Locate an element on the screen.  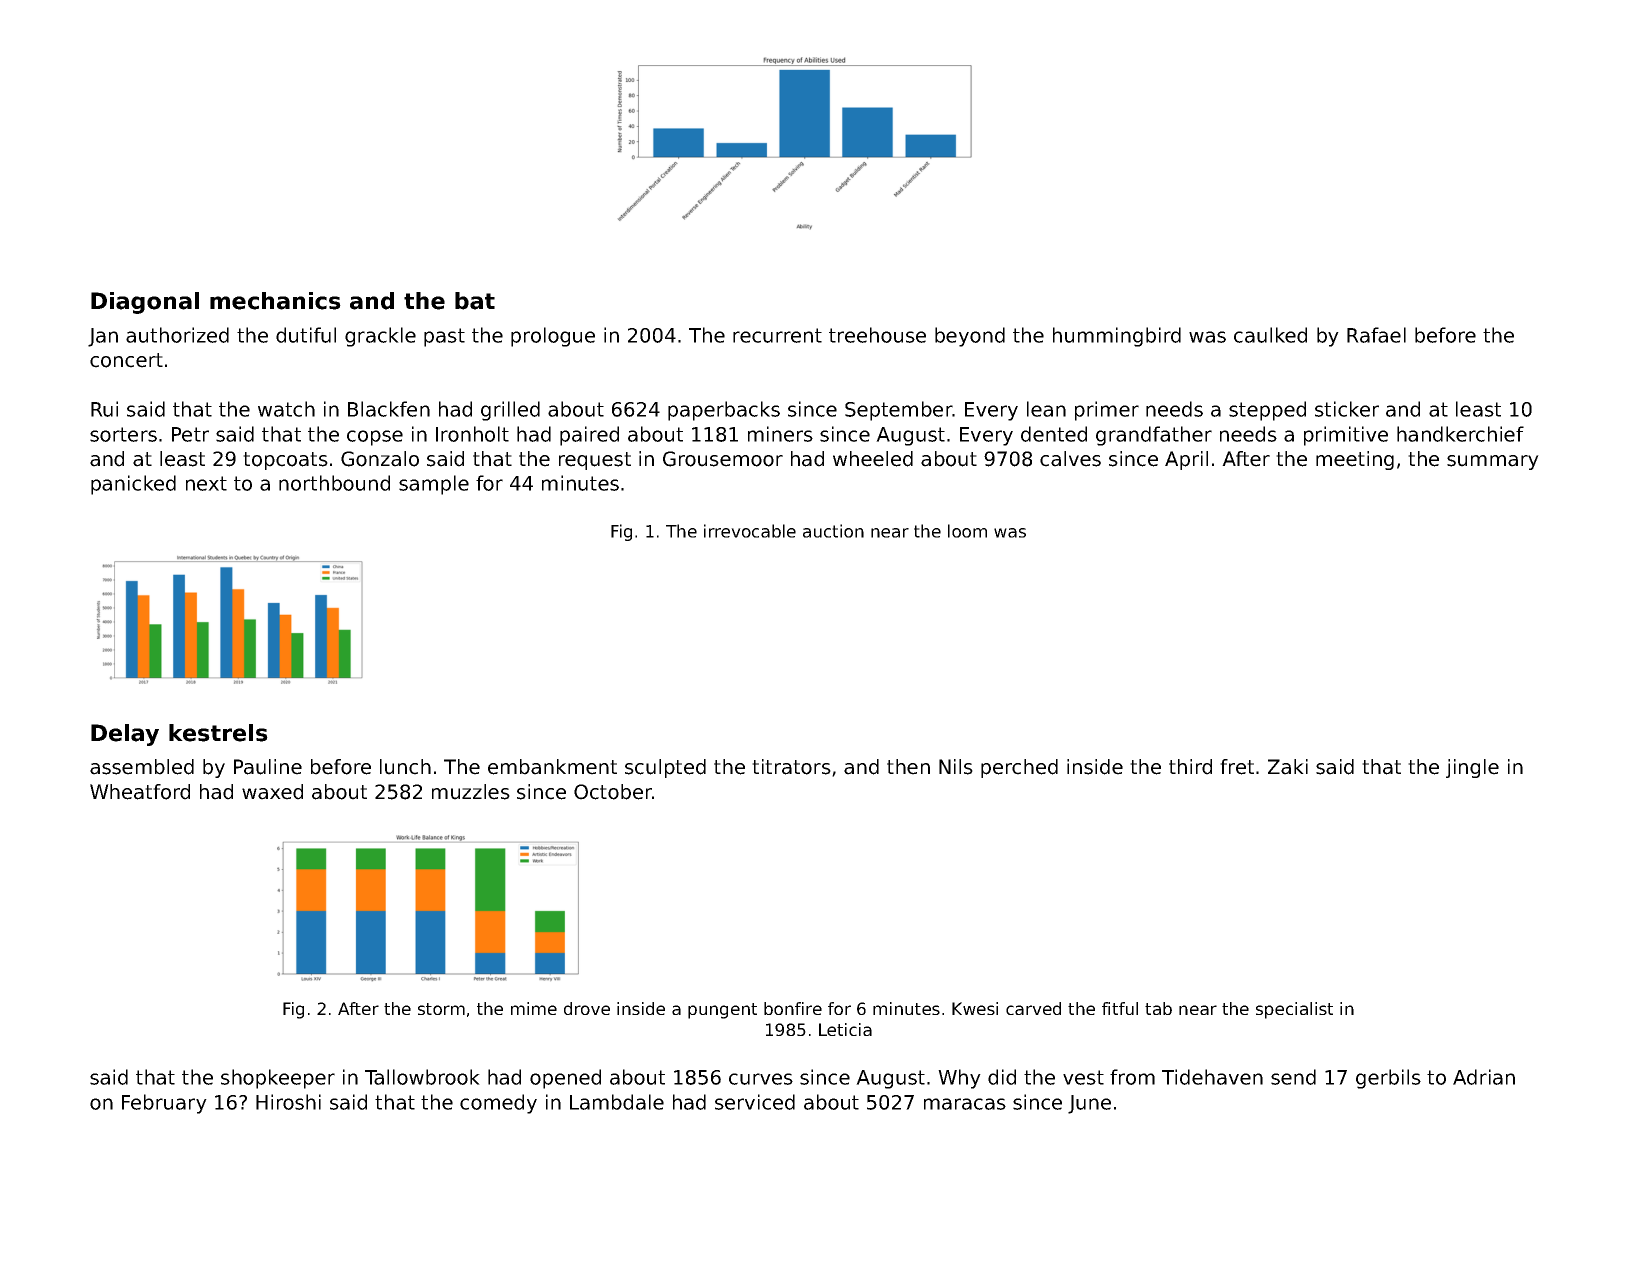
kestrels is located at coordinates (218, 733).
